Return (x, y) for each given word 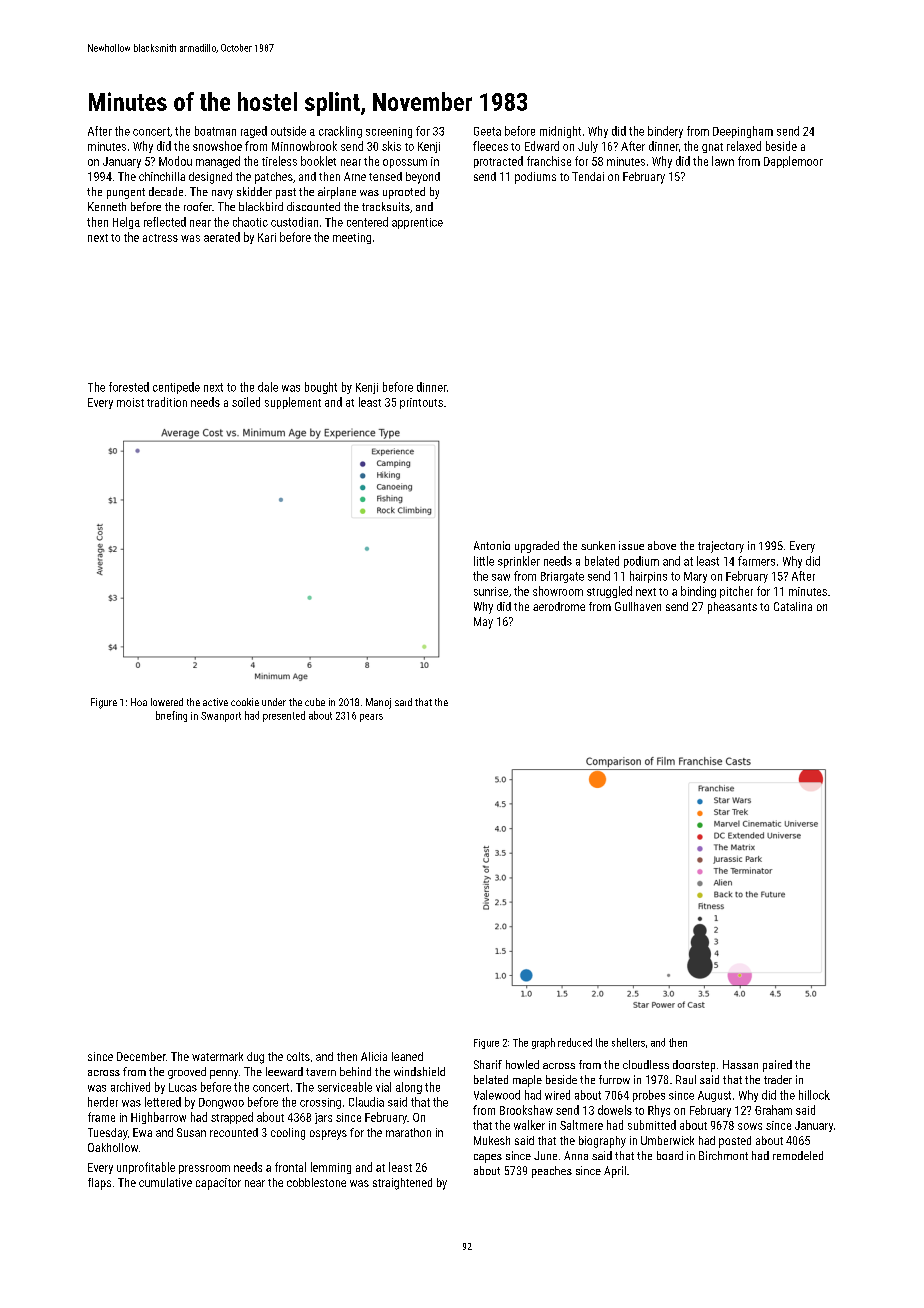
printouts (421, 403)
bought (321, 388)
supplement (293, 403)
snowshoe (217, 146)
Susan (191, 1132)
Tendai (588, 176)
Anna (576, 1155)
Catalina (793, 606)
